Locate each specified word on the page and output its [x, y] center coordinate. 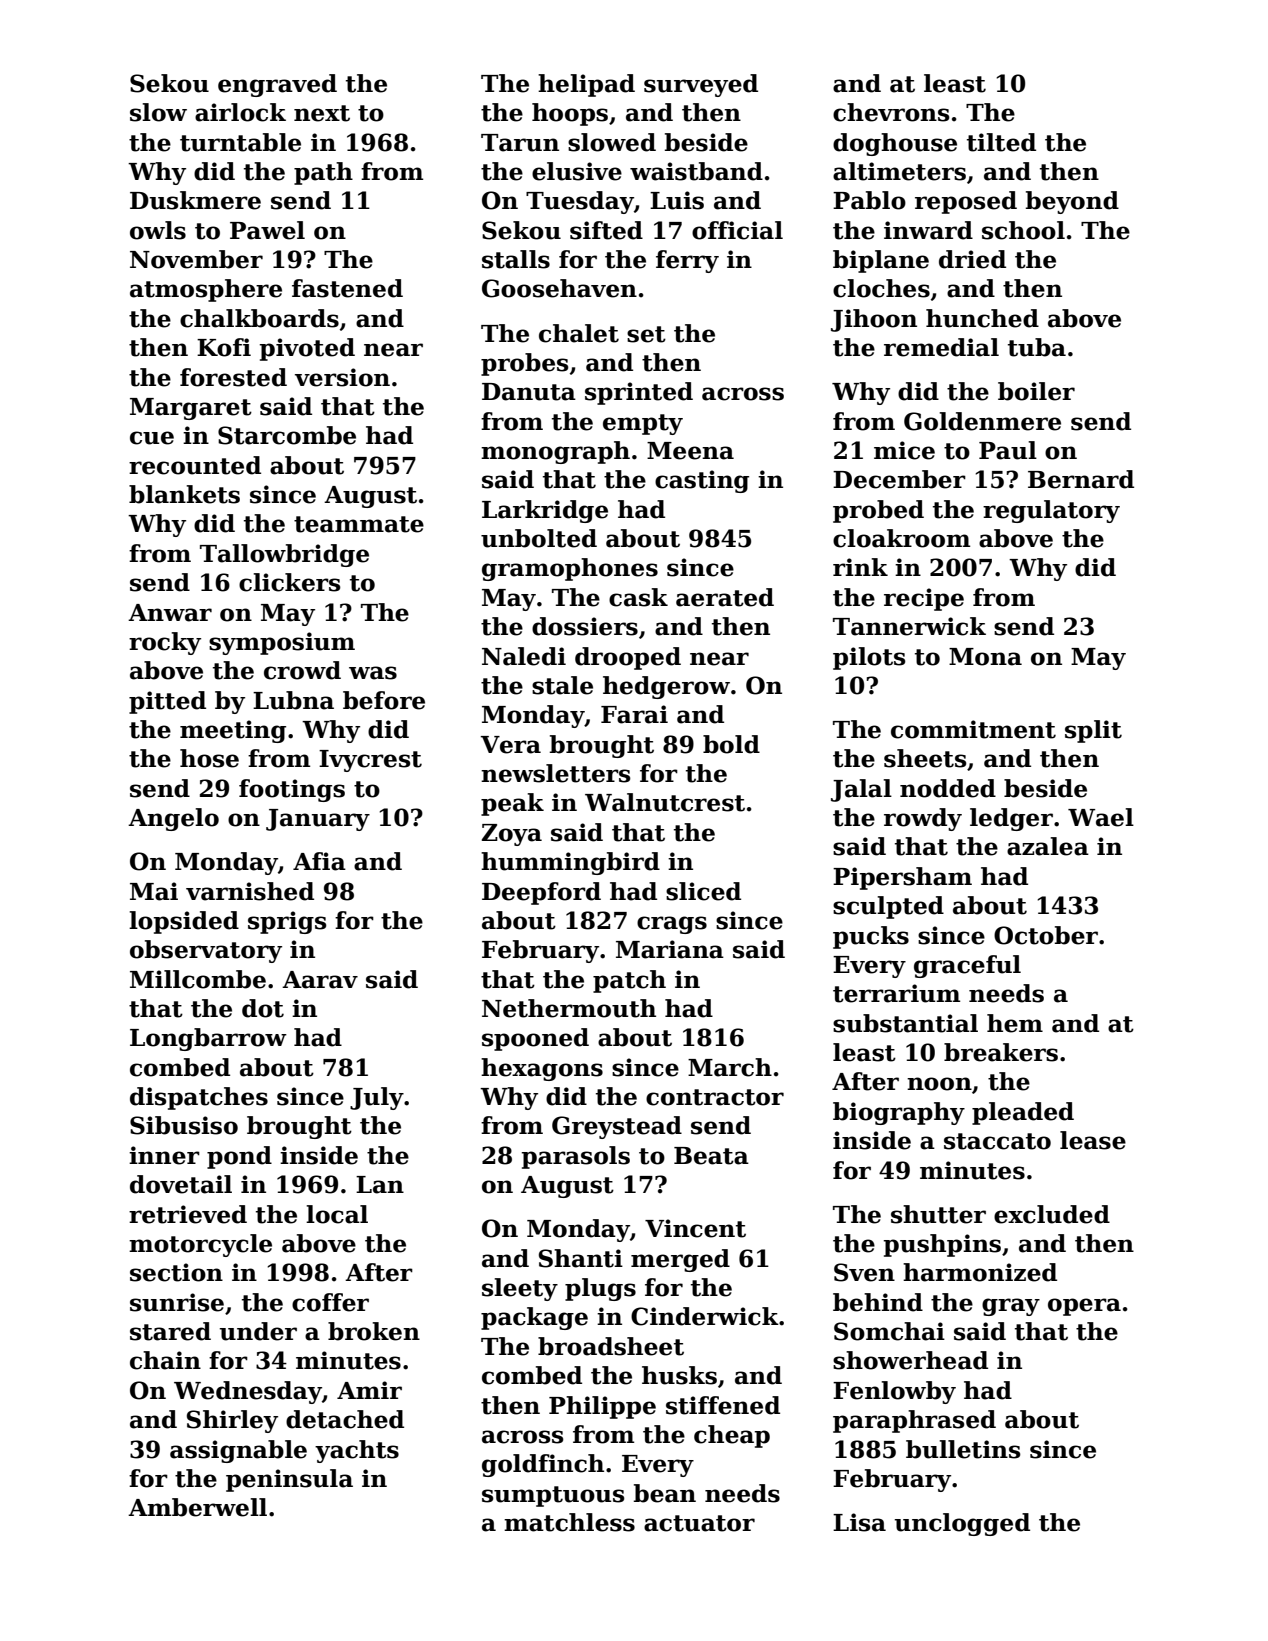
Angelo [173, 819]
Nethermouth [569, 1008]
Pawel [267, 230]
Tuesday [580, 202]
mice [904, 450]
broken [374, 1331]
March [730, 1067]
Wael [1101, 817]
